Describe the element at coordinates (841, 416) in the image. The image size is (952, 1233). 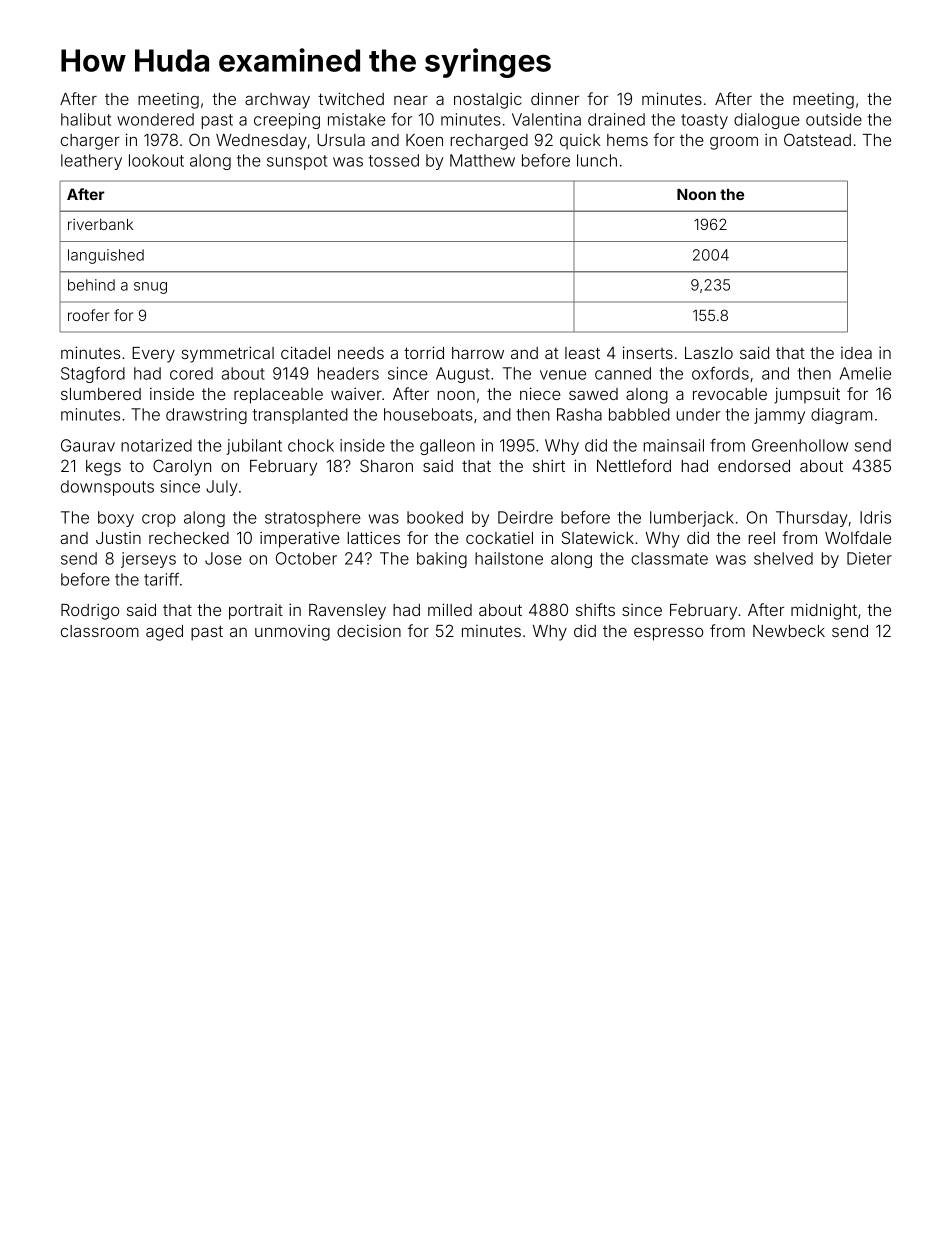
I see `diagram` at that location.
